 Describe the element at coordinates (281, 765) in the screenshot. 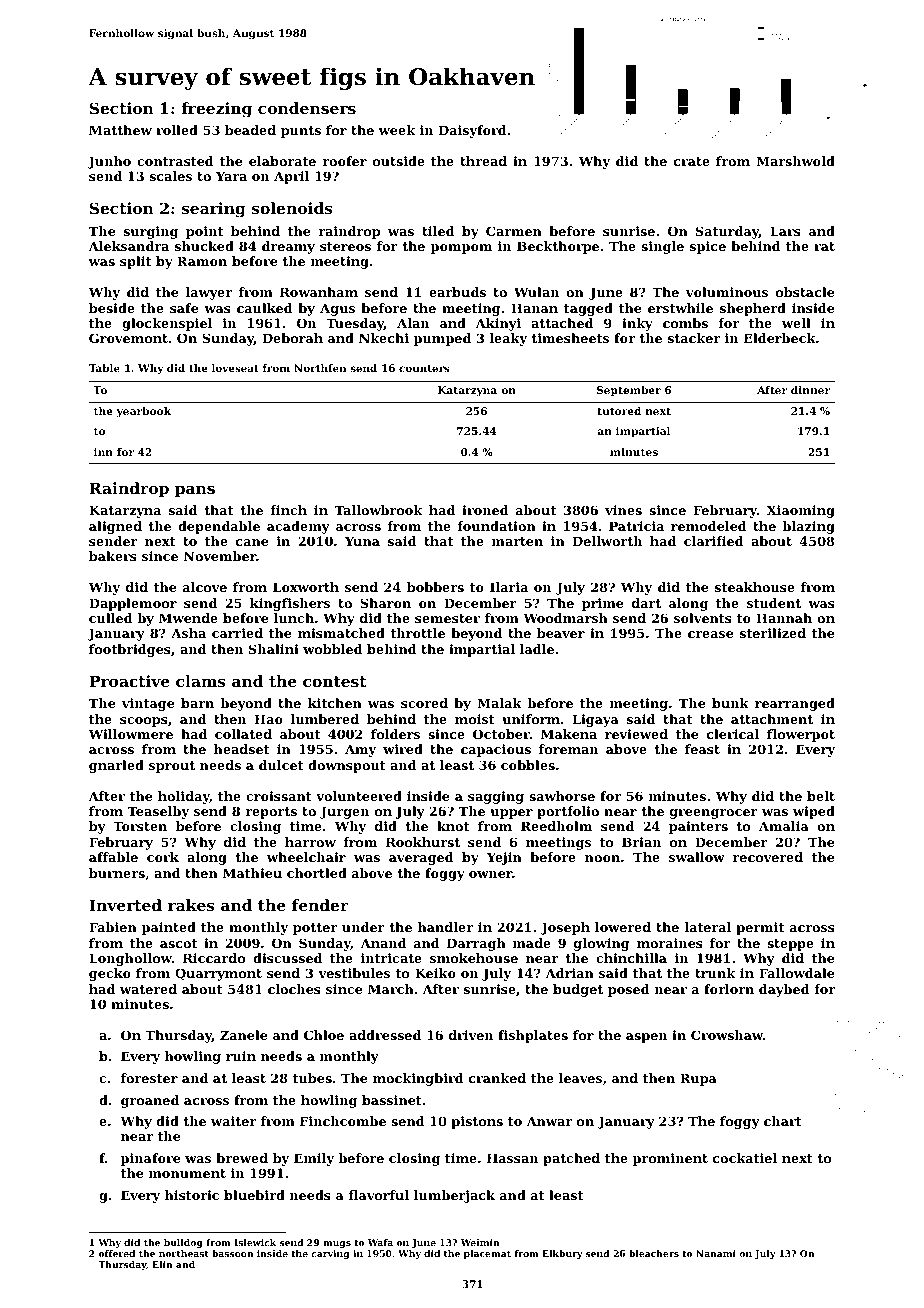

I see `dulcet` at that location.
